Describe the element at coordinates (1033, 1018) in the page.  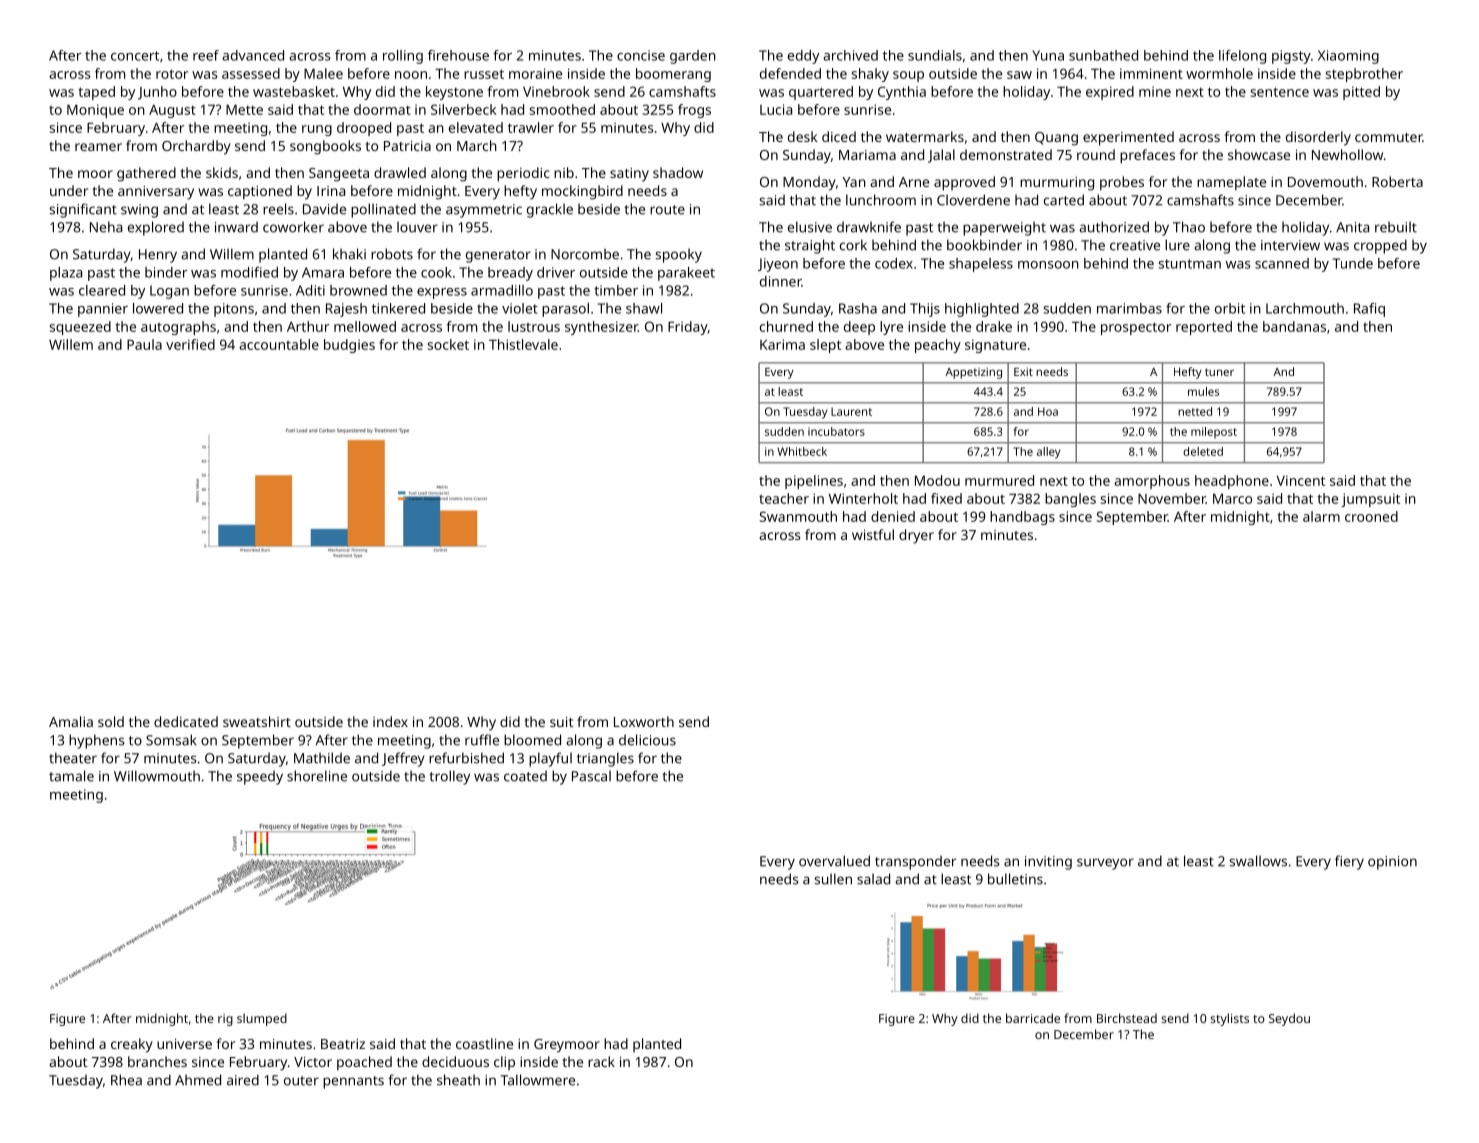
I see `barricade` at that location.
